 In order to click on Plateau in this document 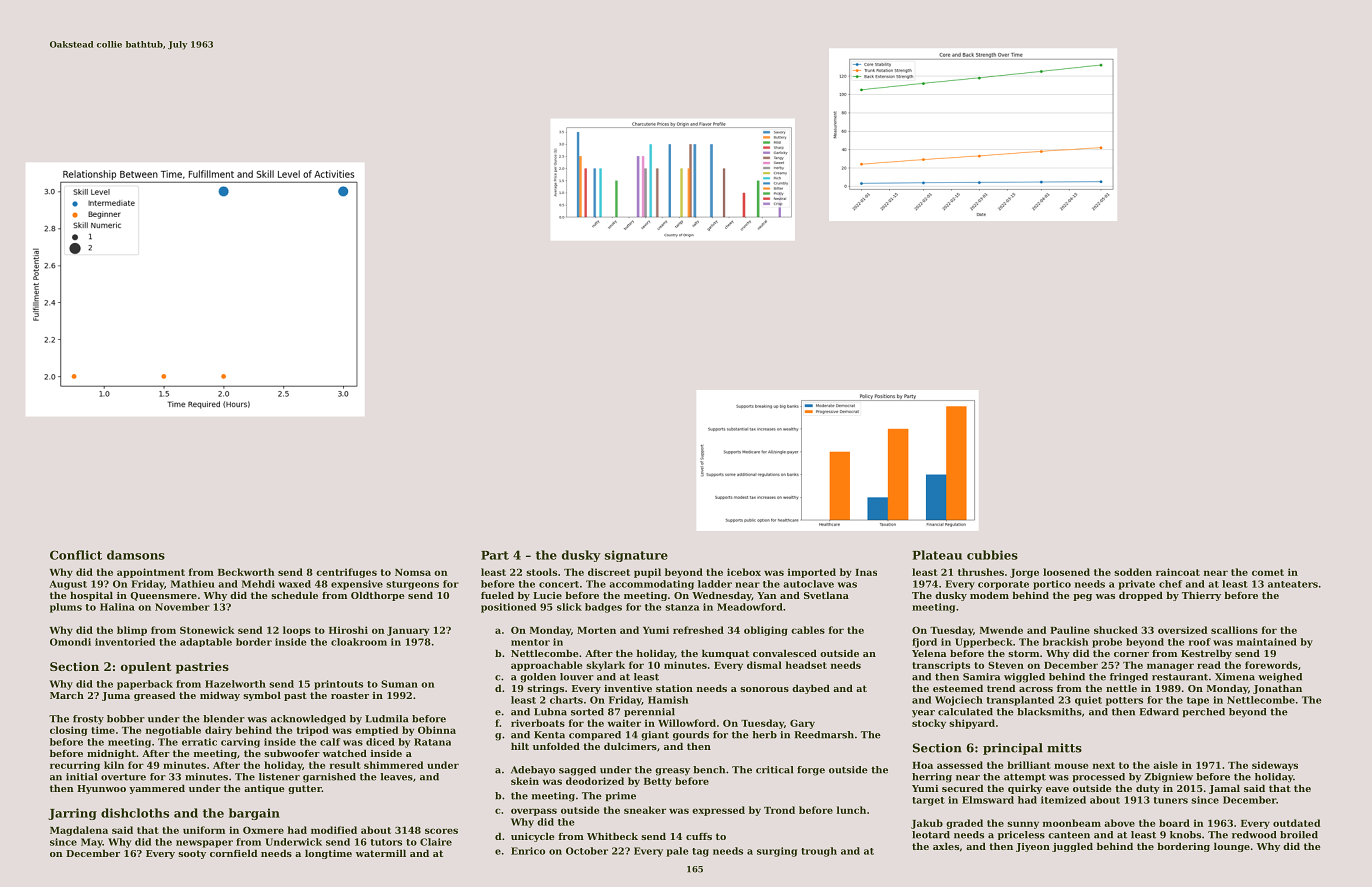, I will do `click(937, 555)`.
